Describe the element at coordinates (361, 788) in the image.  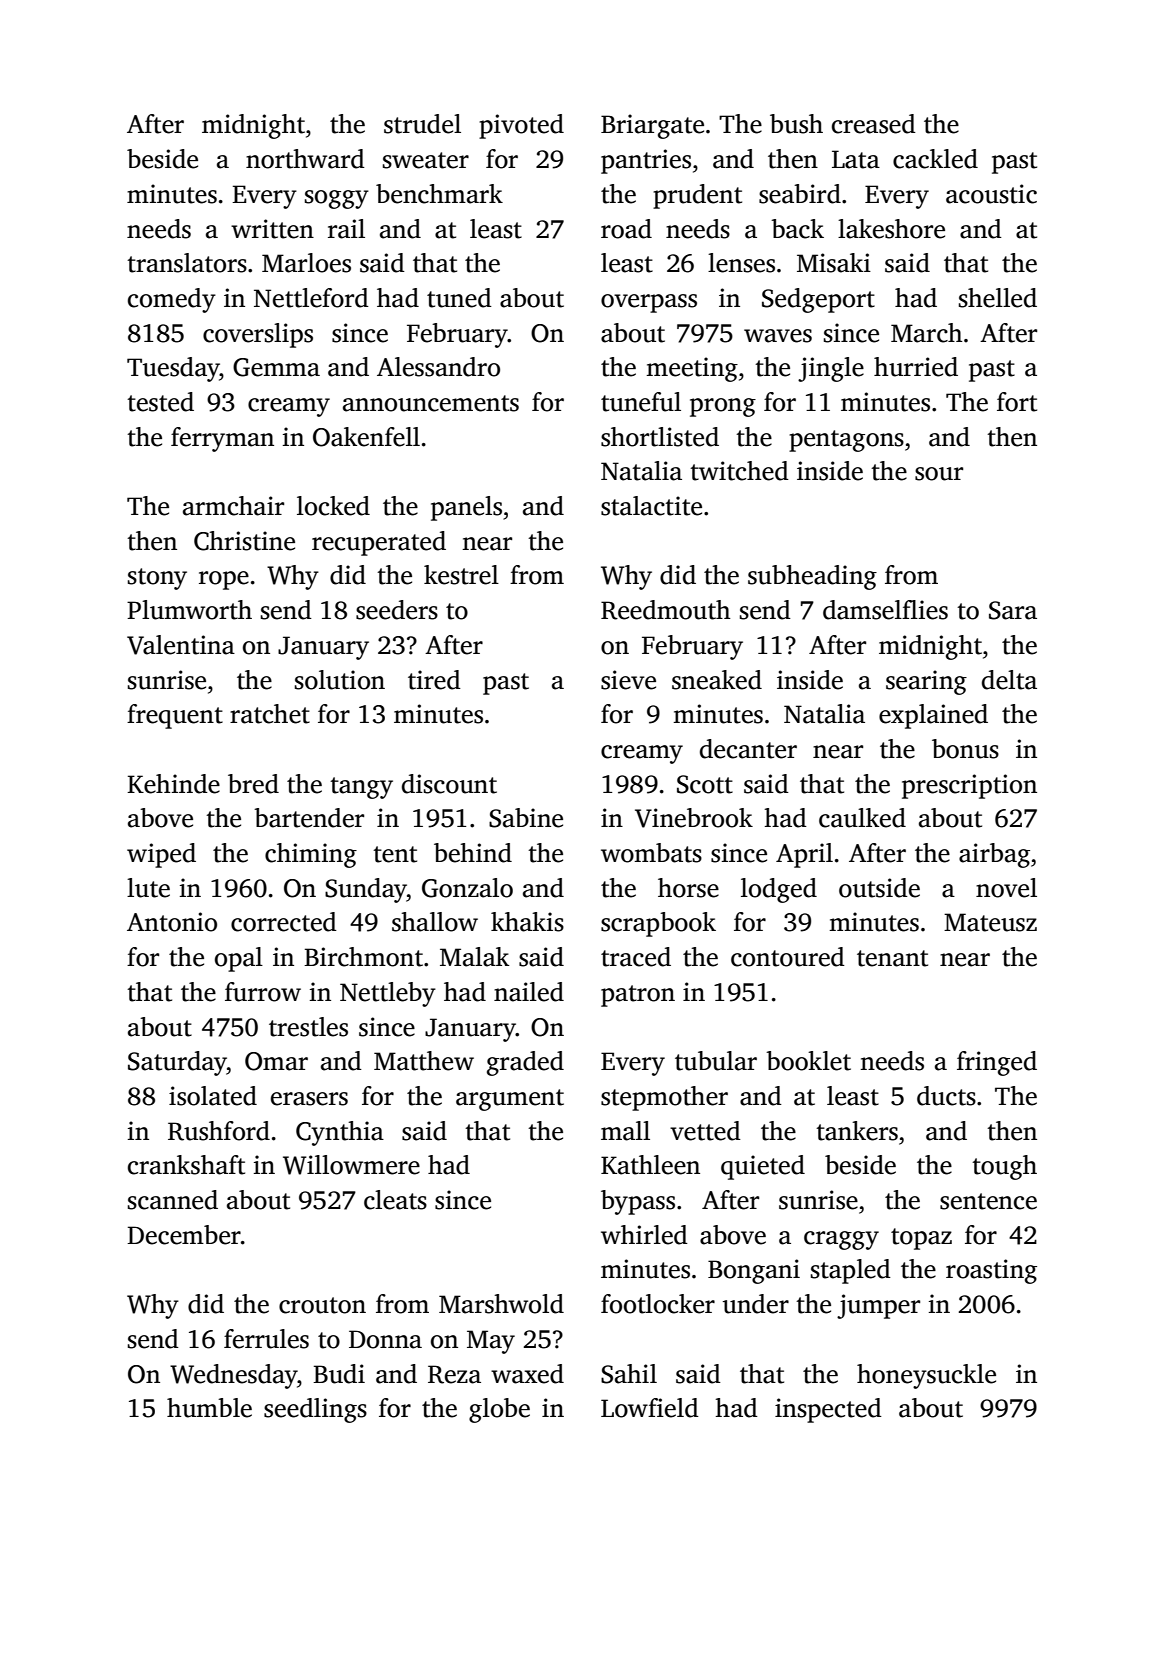
I see `tangy` at that location.
